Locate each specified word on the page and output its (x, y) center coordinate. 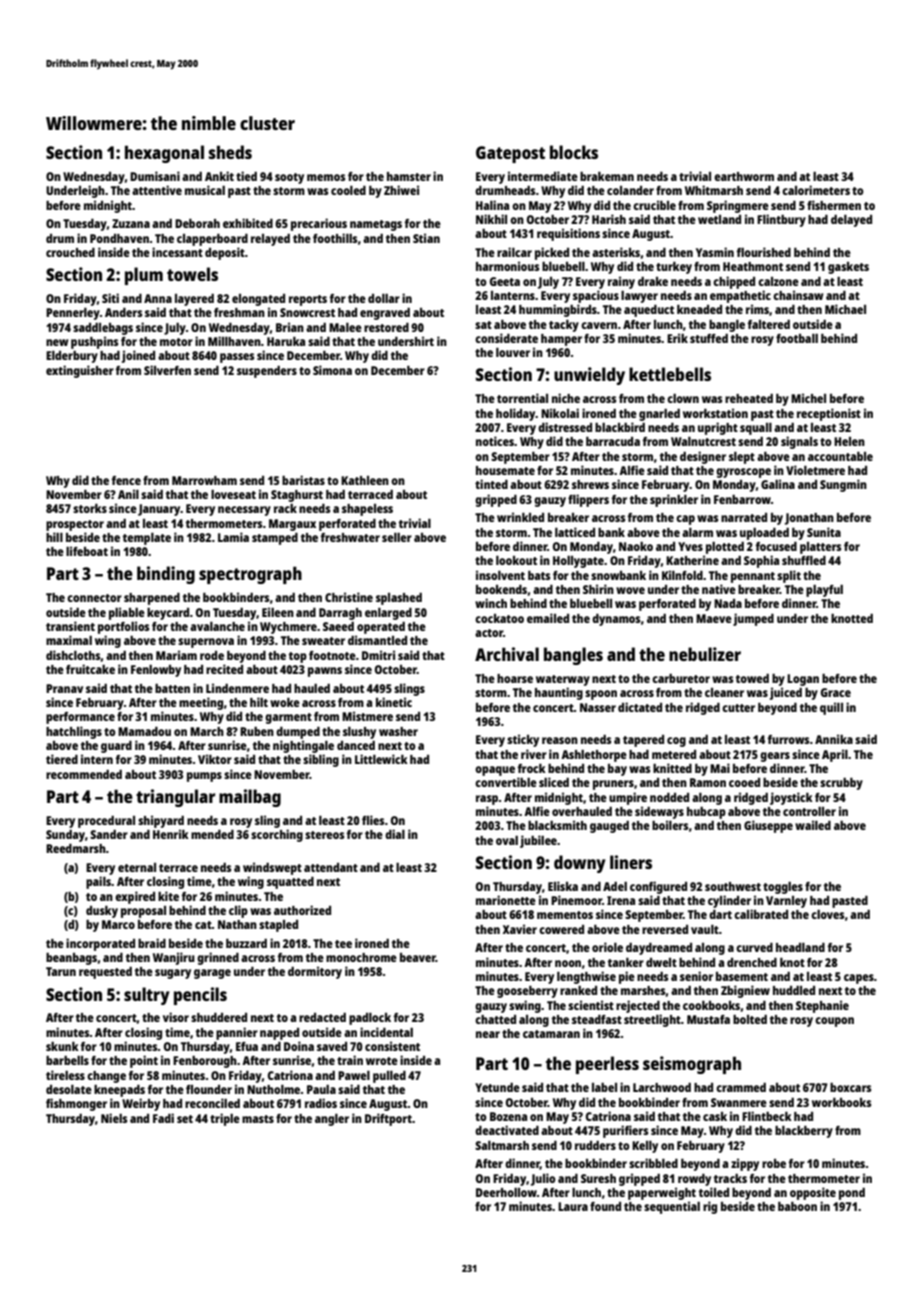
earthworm (744, 176)
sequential (672, 1207)
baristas (303, 480)
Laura (573, 1206)
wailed (813, 825)
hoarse (515, 678)
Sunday (65, 836)
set (185, 1119)
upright (718, 428)
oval (507, 840)
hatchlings (74, 732)
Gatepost (510, 154)
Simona (332, 370)
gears (775, 757)
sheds (230, 152)
